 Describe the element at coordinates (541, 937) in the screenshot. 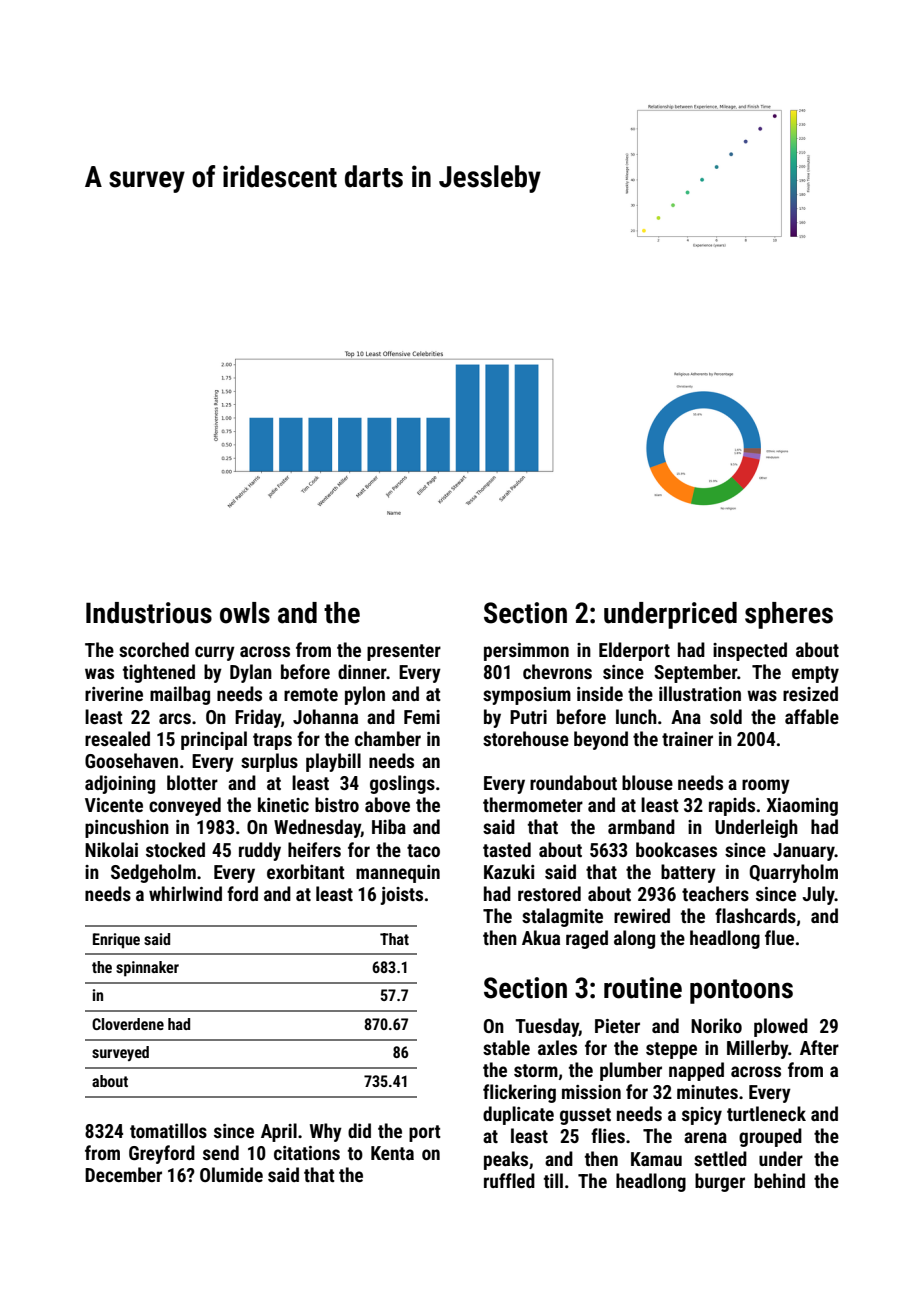

I see `Akua` at that location.
